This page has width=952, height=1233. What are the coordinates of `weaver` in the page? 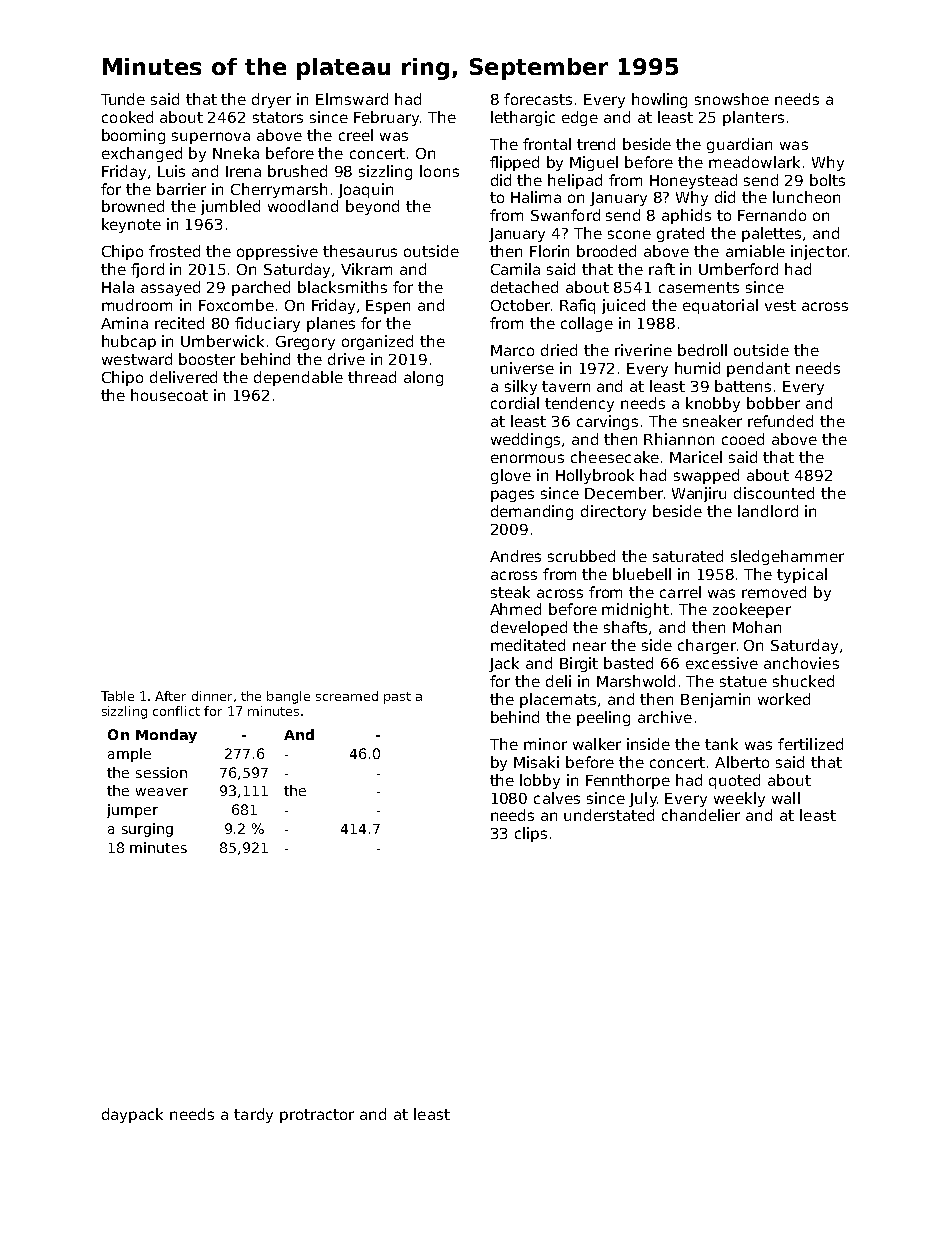 It's located at (162, 792).
